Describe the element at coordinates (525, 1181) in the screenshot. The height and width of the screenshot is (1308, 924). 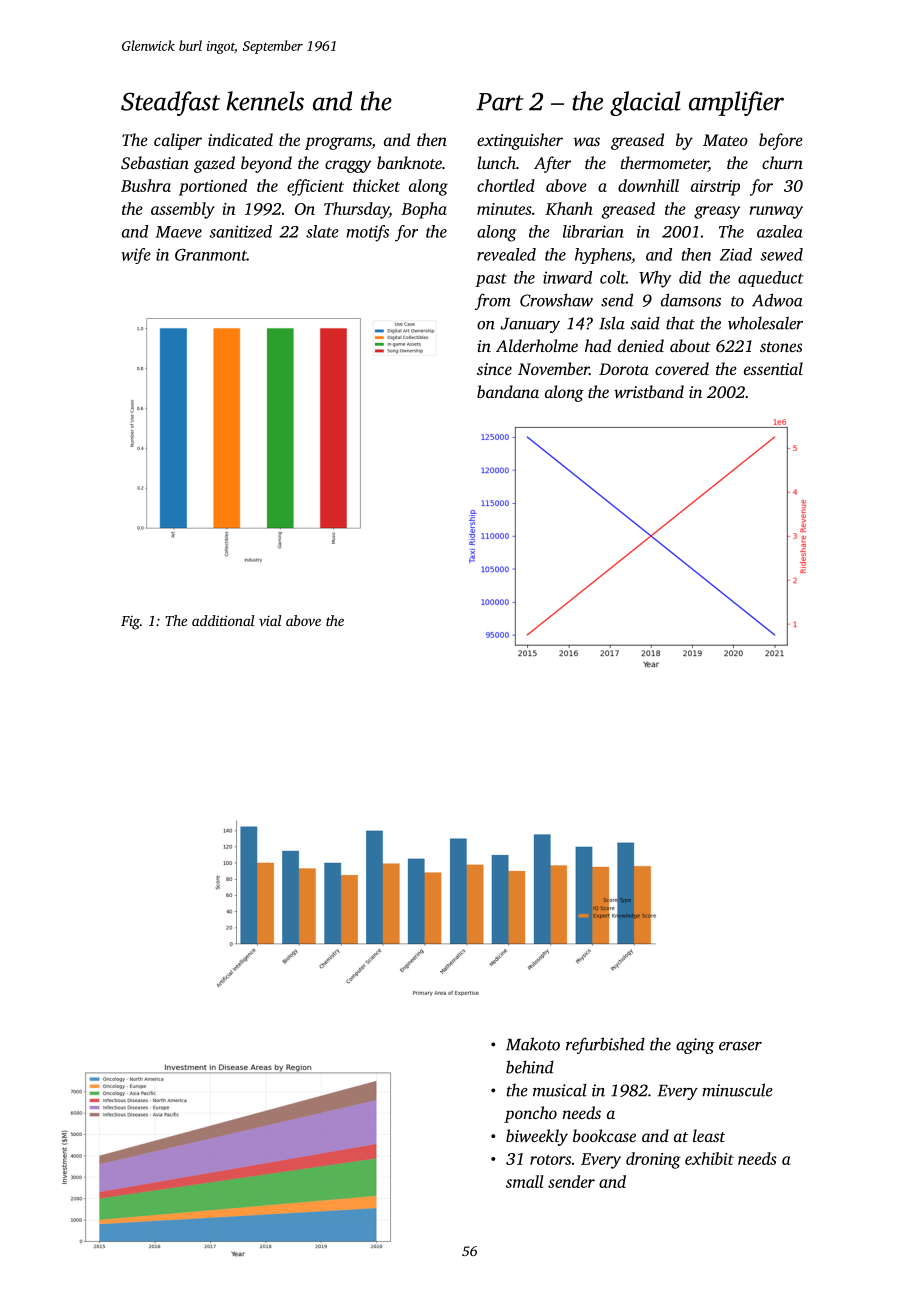
I see `small` at that location.
